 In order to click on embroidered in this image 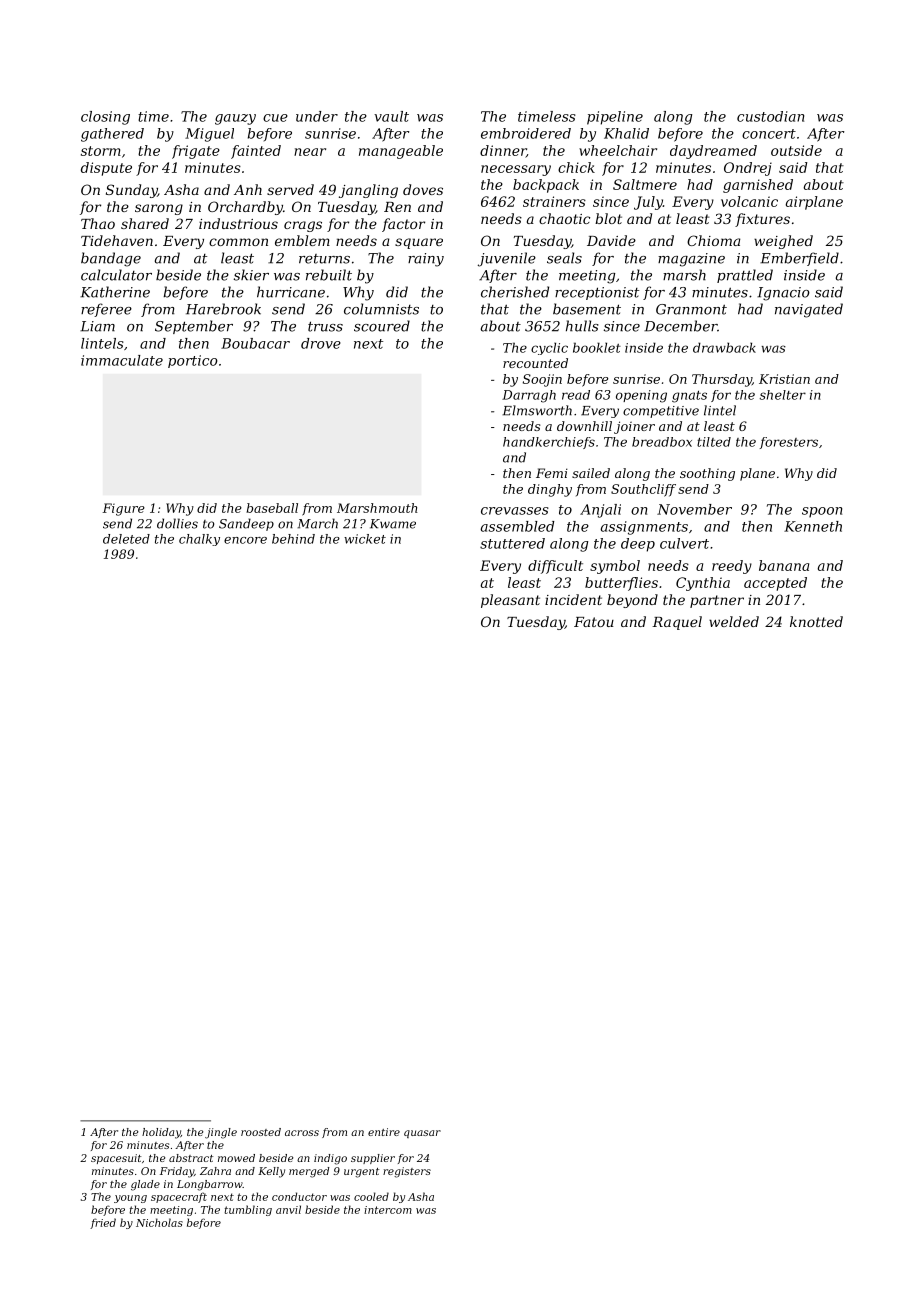, I will do `click(526, 133)`.
